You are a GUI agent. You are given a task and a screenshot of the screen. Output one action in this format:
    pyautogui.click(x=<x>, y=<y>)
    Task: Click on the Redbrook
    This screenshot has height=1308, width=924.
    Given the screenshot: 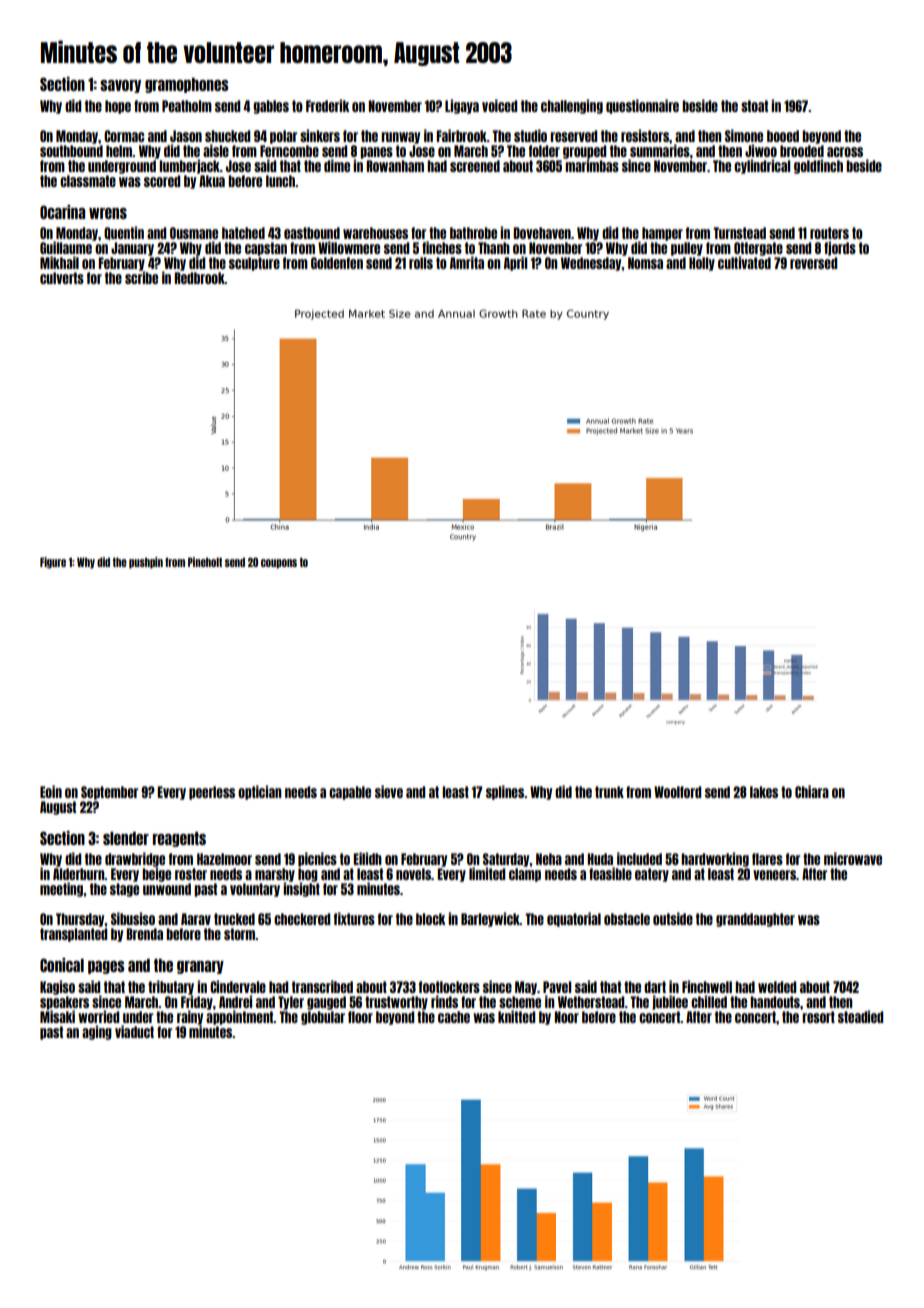 What is the action you would take?
    pyautogui.click(x=199, y=278)
